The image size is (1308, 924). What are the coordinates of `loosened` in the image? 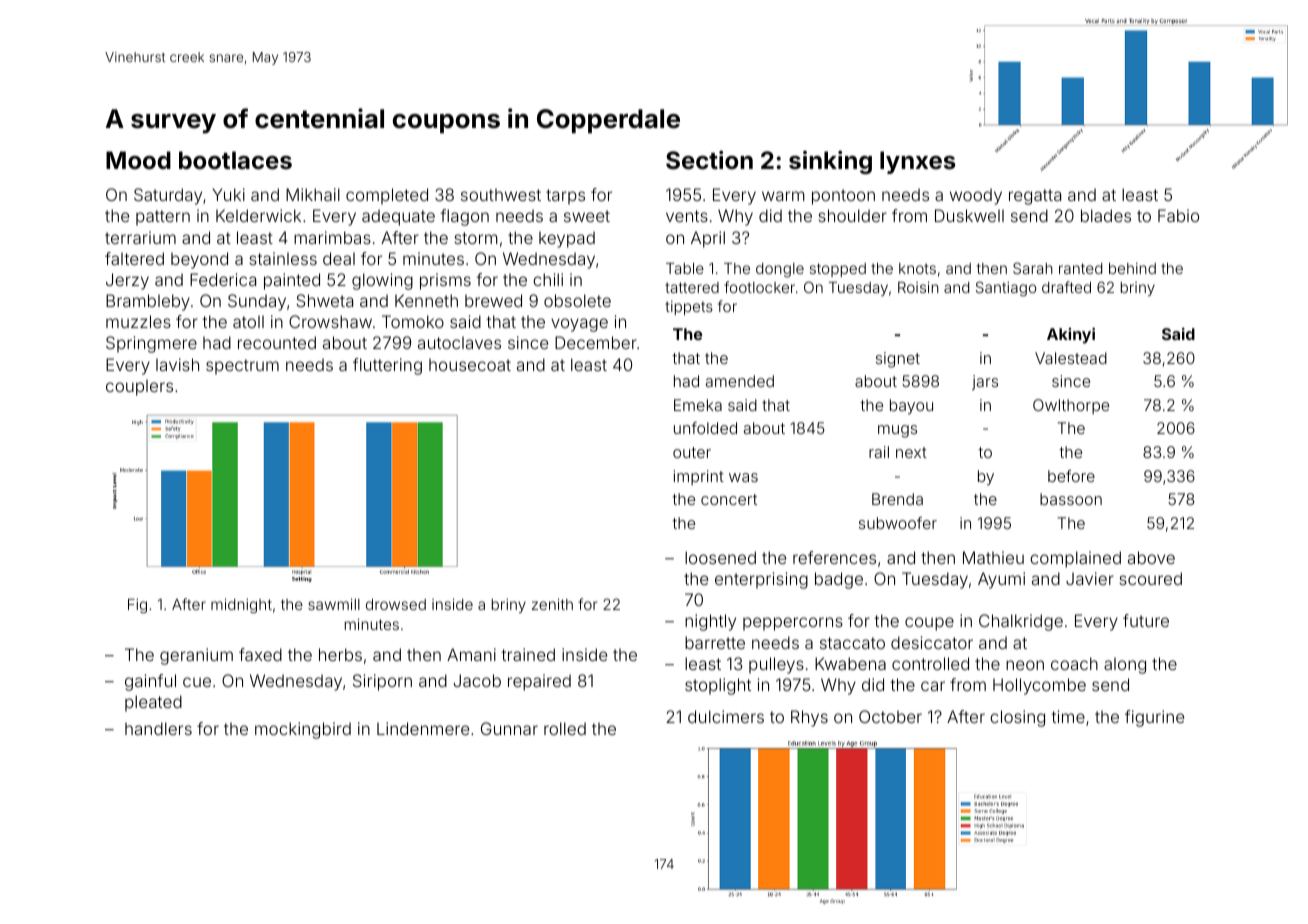 It's located at (720, 557).
